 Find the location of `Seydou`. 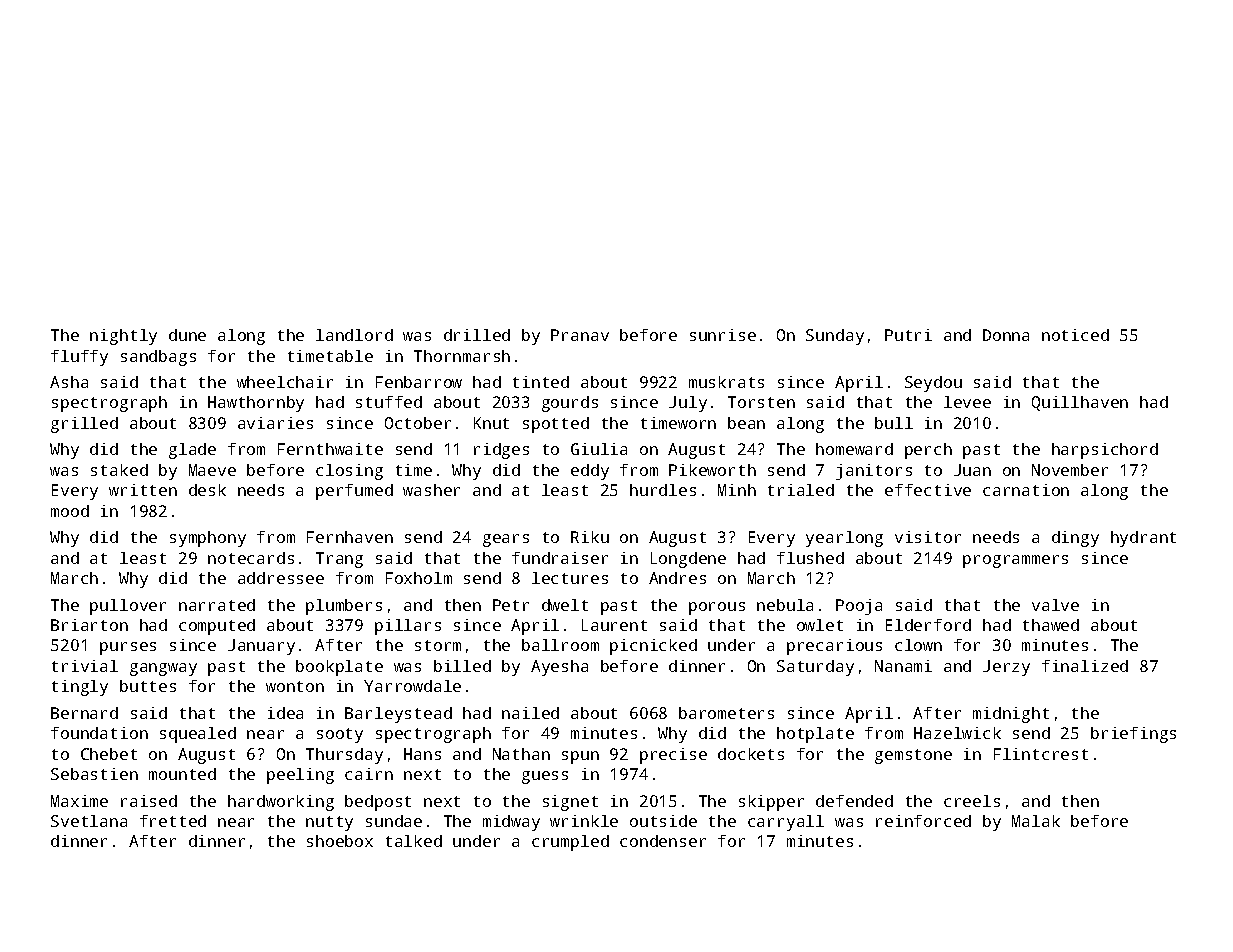

Seydou is located at coordinates (933, 384).
